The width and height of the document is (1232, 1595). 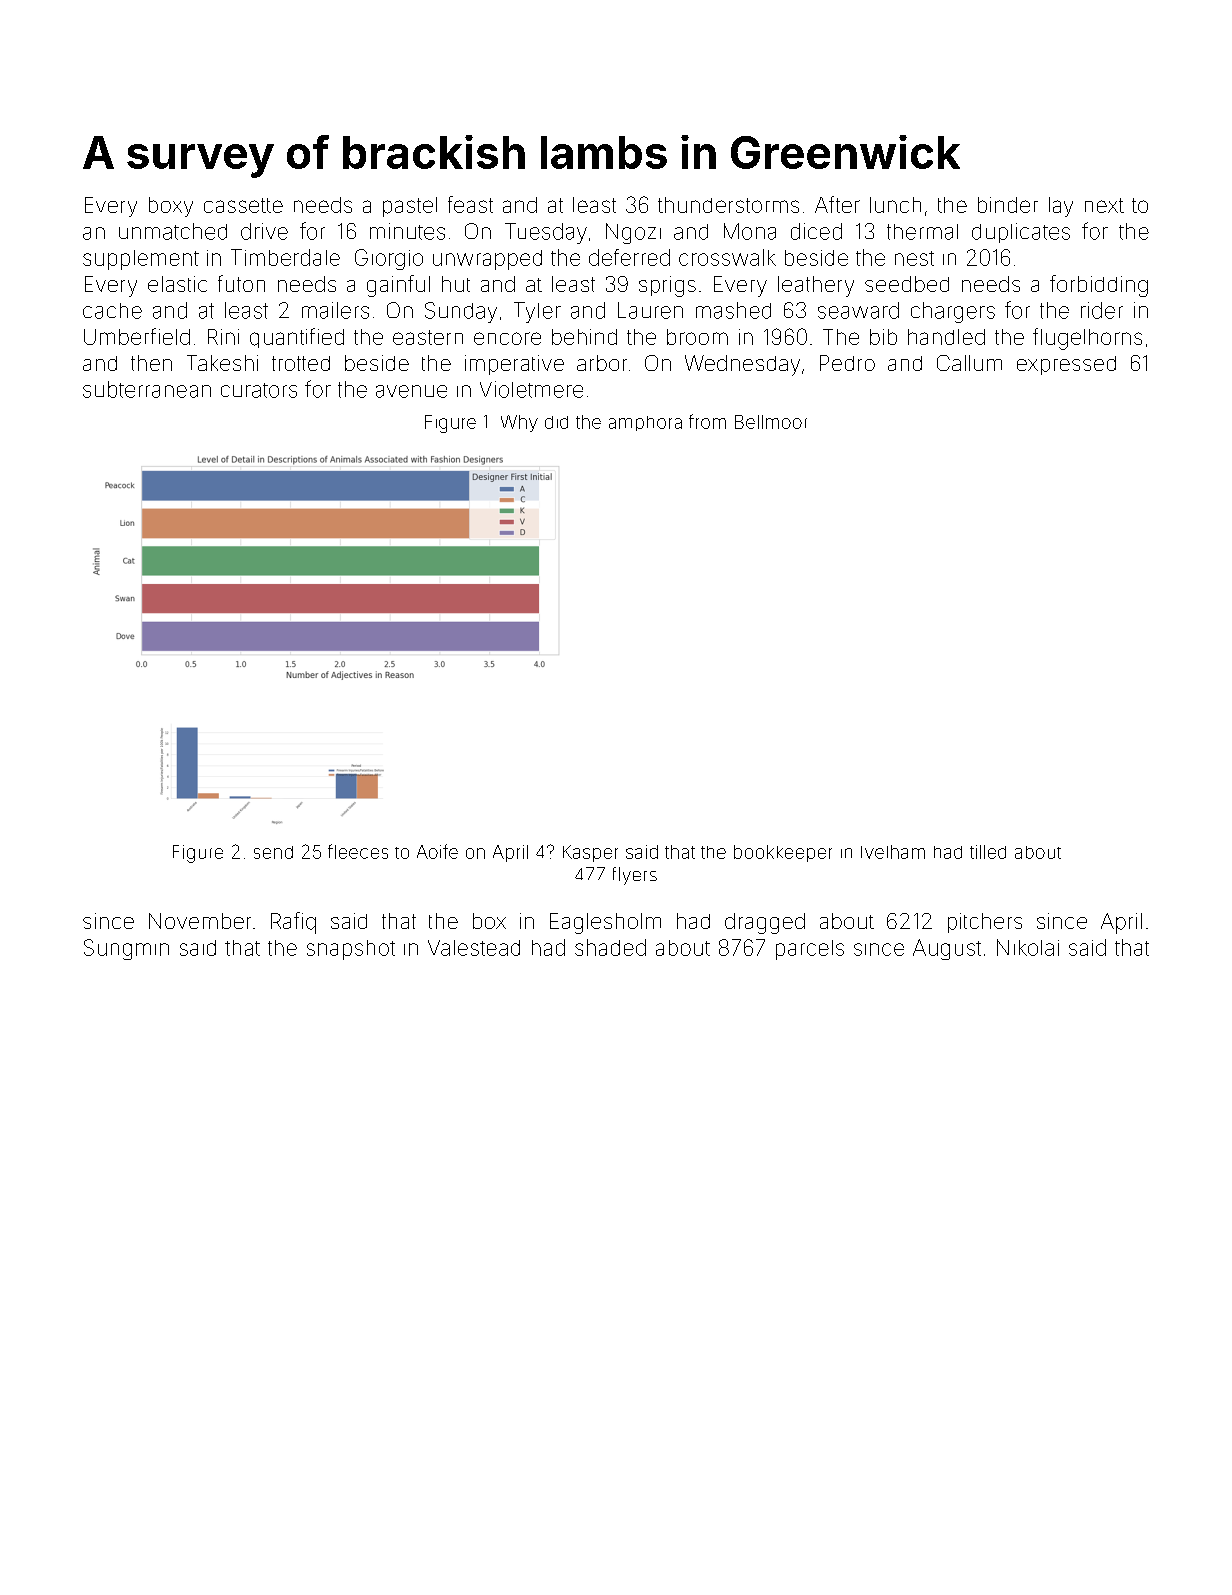 I want to click on bookkeeper, so click(x=783, y=853).
